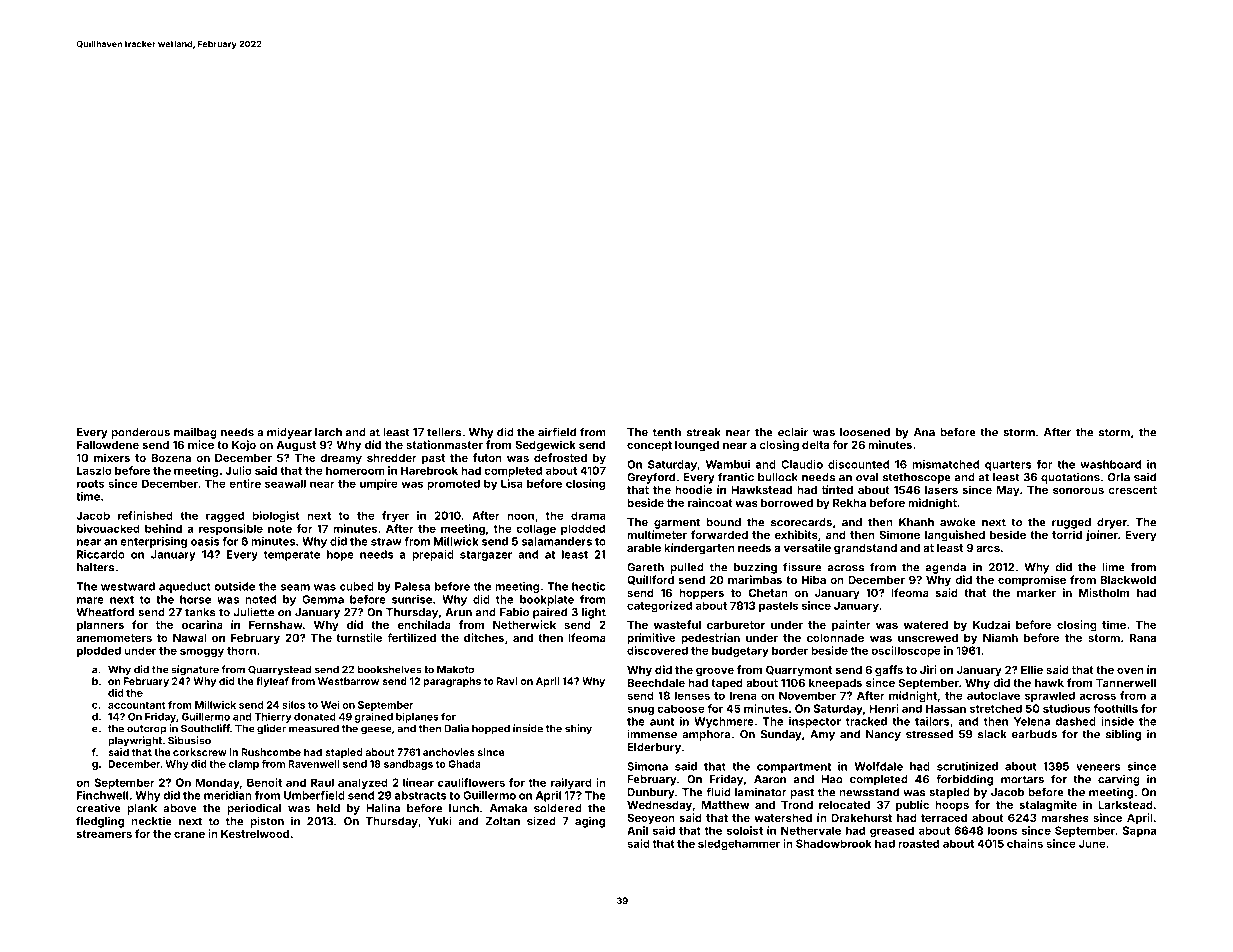 The width and height of the screenshot is (1233, 952). I want to click on compromise, so click(1032, 581).
